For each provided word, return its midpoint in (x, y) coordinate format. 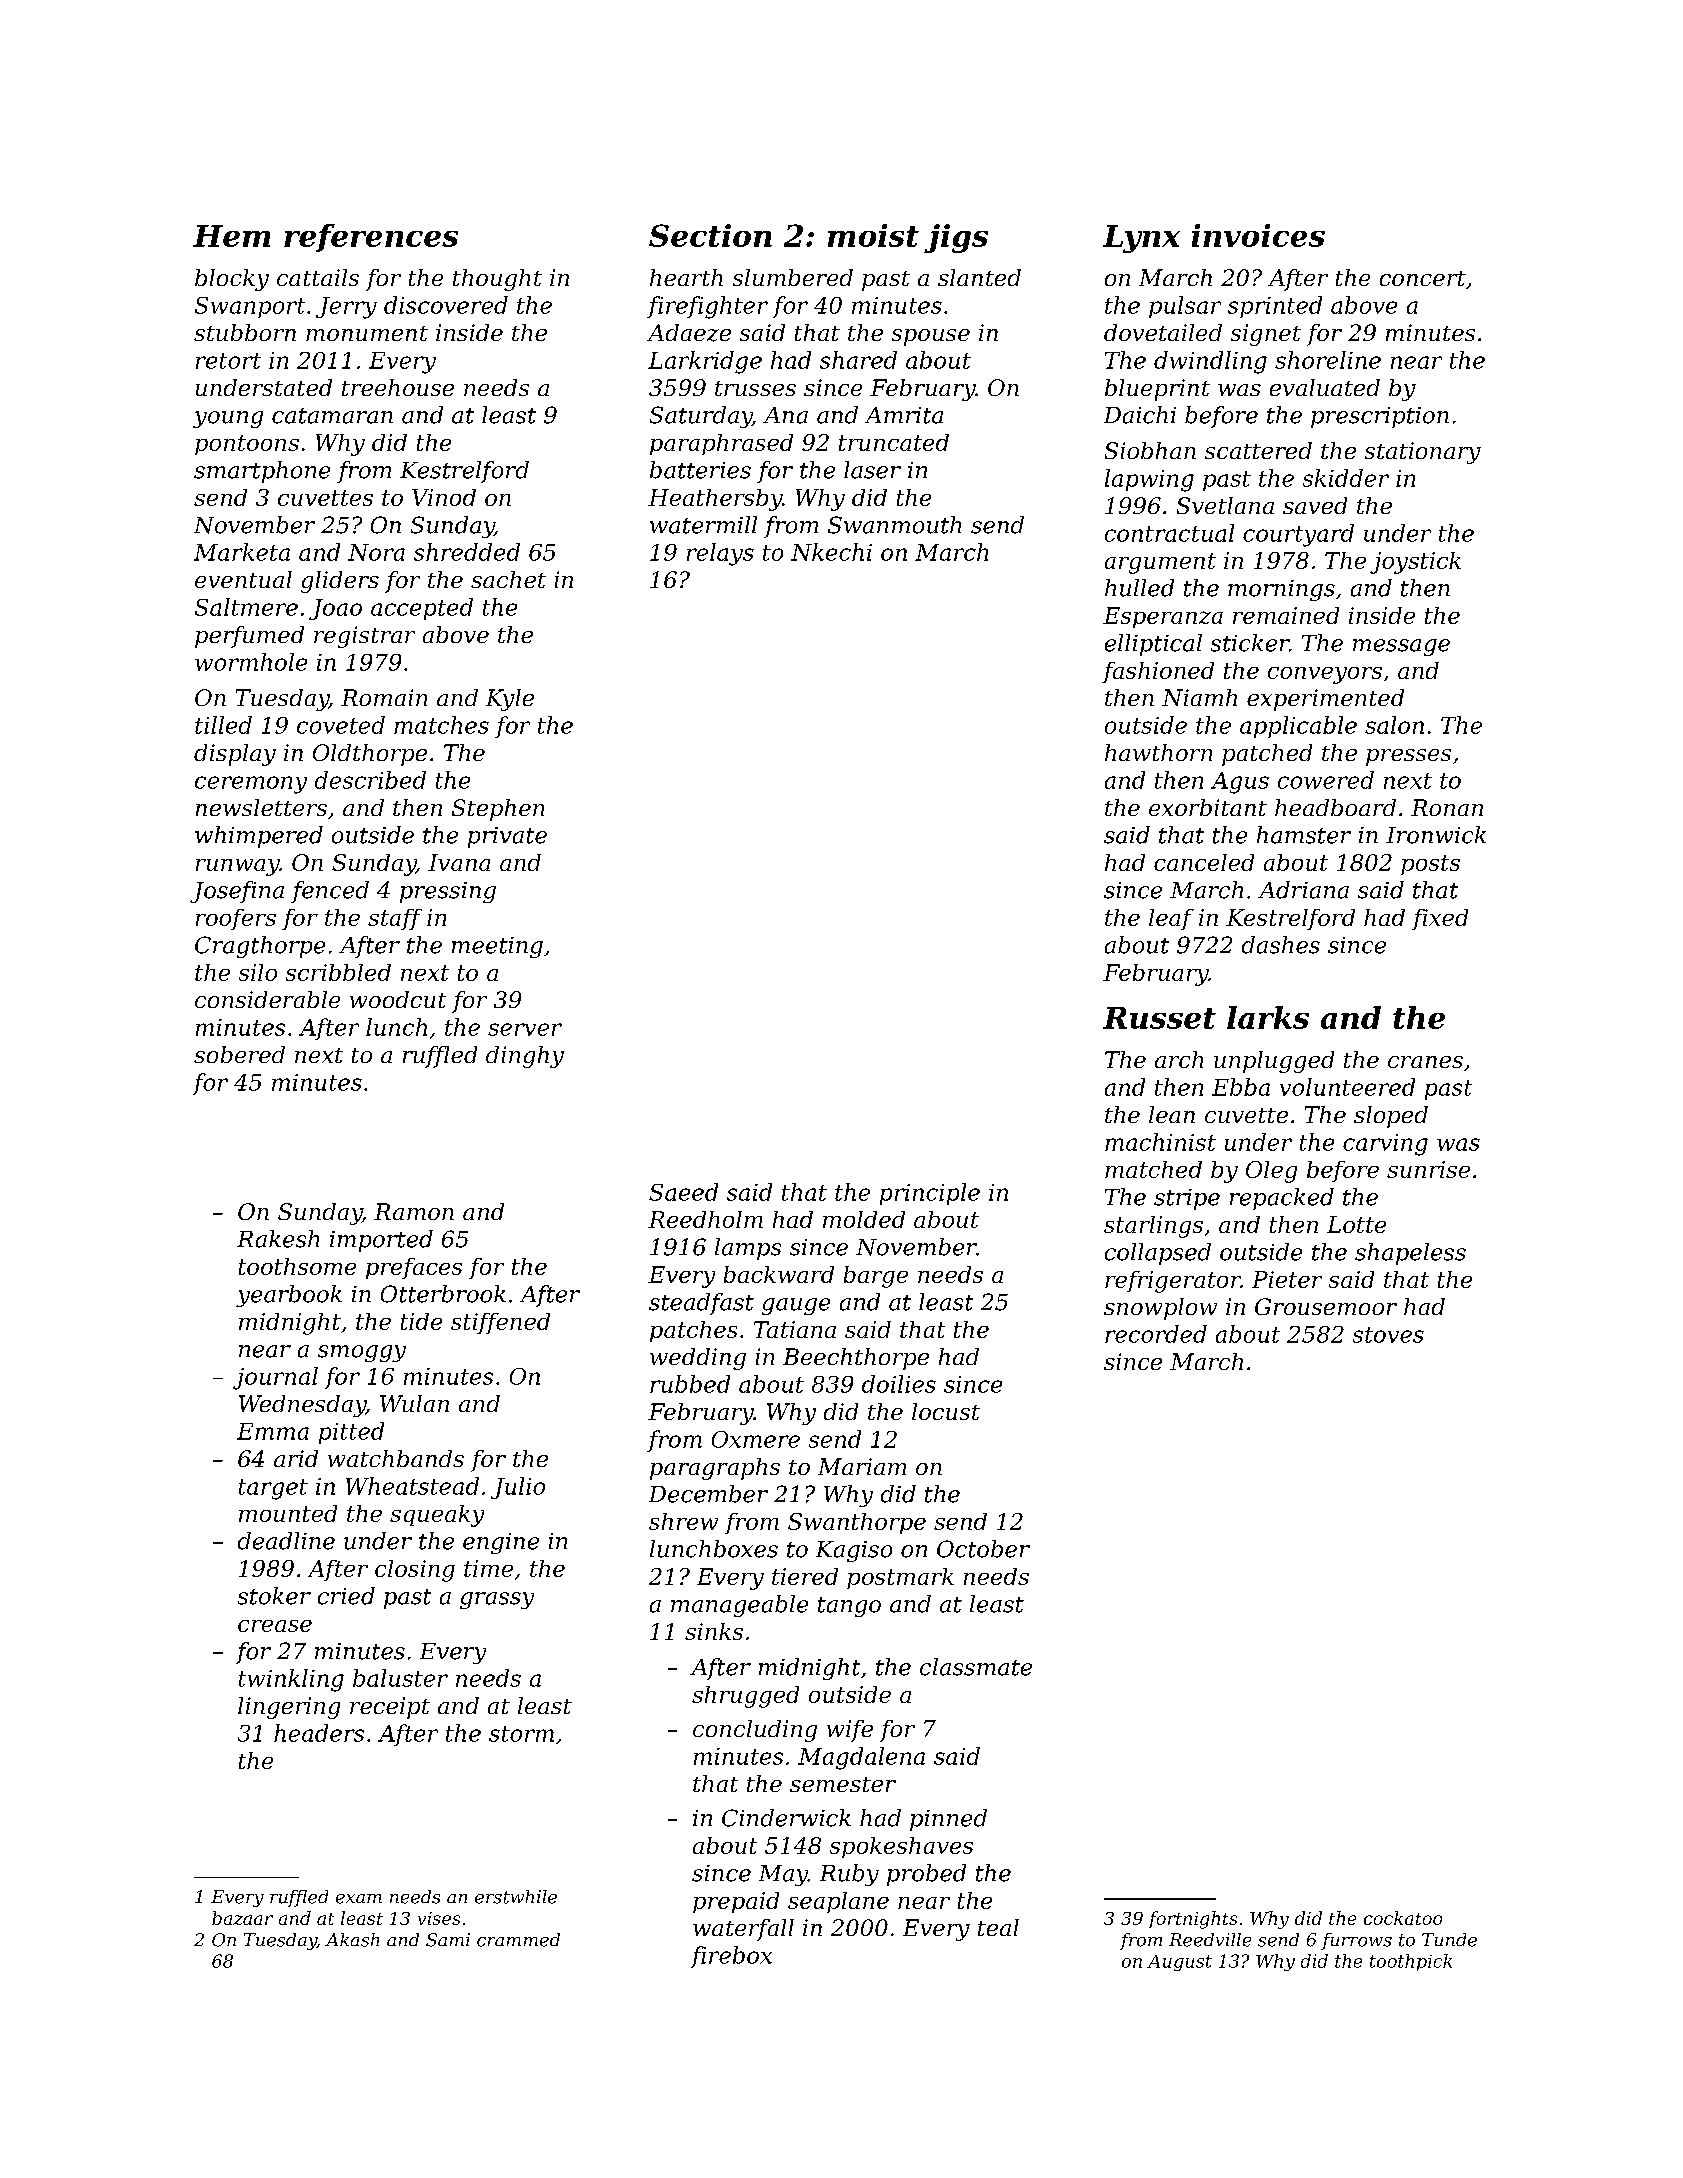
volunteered (1347, 1087)
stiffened (500, 1323)
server (525, 1029)
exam (359, 1899)
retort (228, 361)
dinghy (525, 1057)
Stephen (498, 810)
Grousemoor (1326, 1306)
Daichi (1140, 415)
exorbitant (1208, 807)
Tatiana (795, 1329)
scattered (1258, 450)
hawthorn (1158, 752)
